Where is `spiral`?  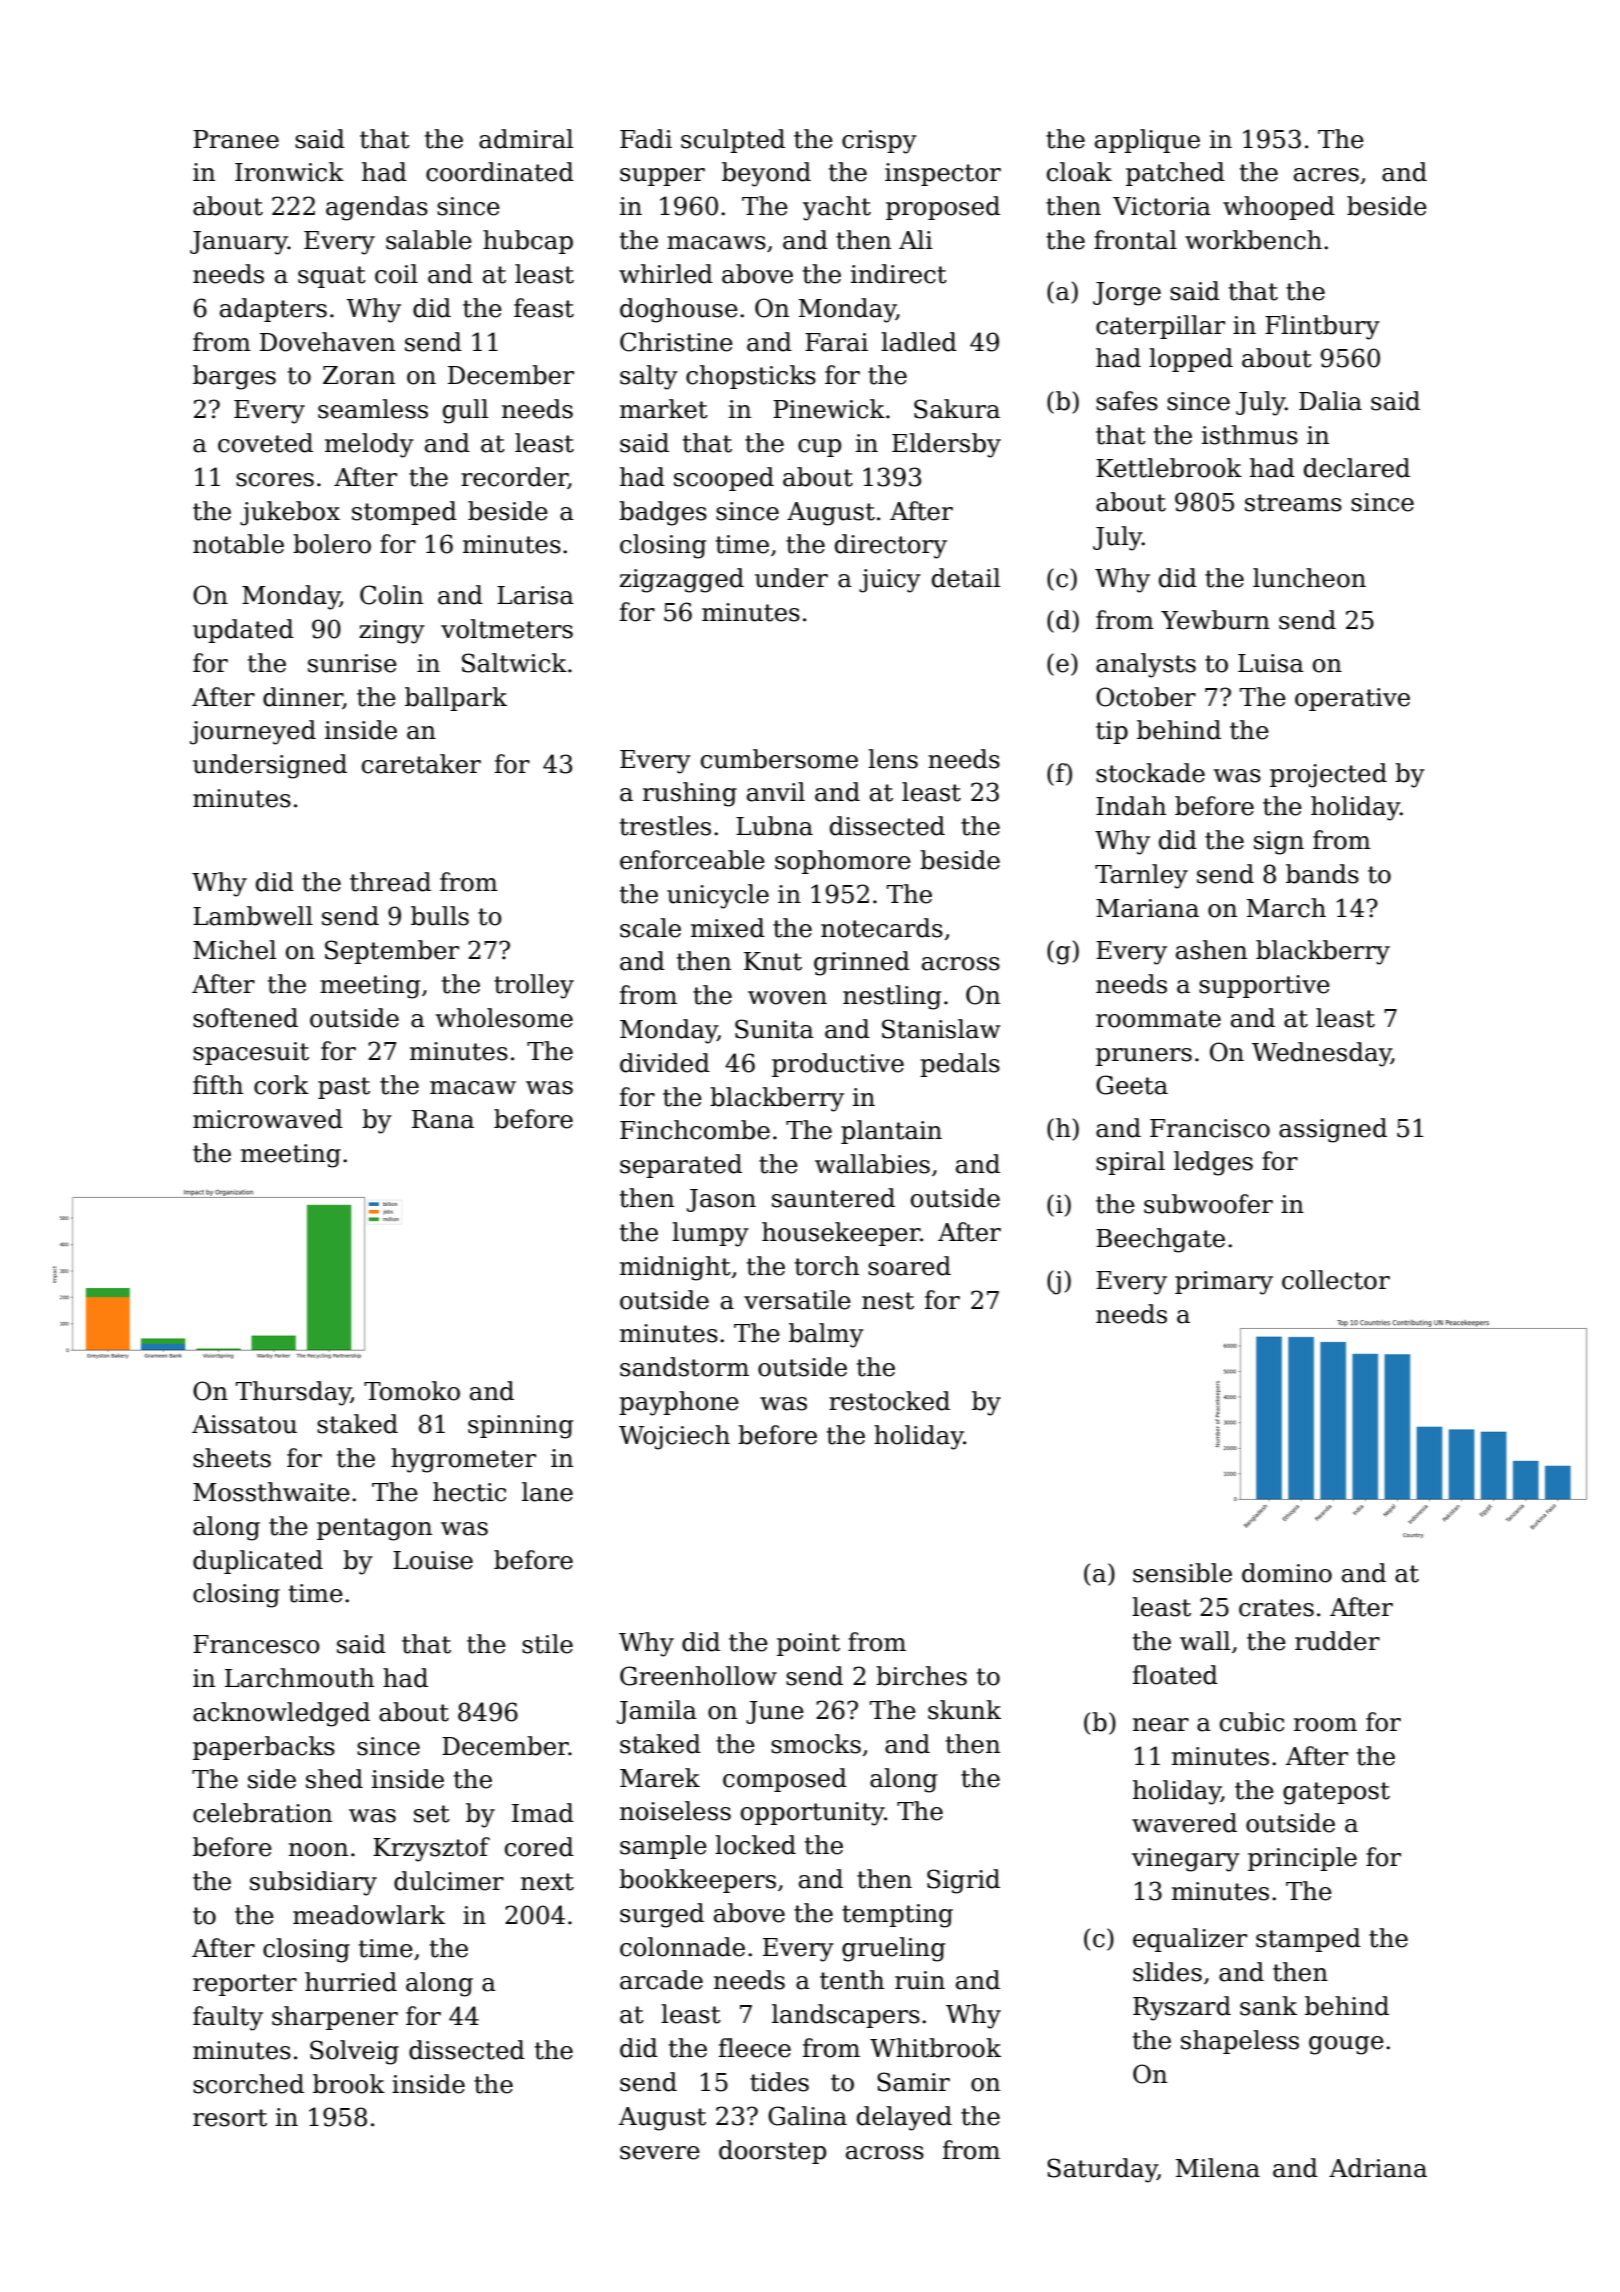 spiral is located at coordinates (1130, 1163).
